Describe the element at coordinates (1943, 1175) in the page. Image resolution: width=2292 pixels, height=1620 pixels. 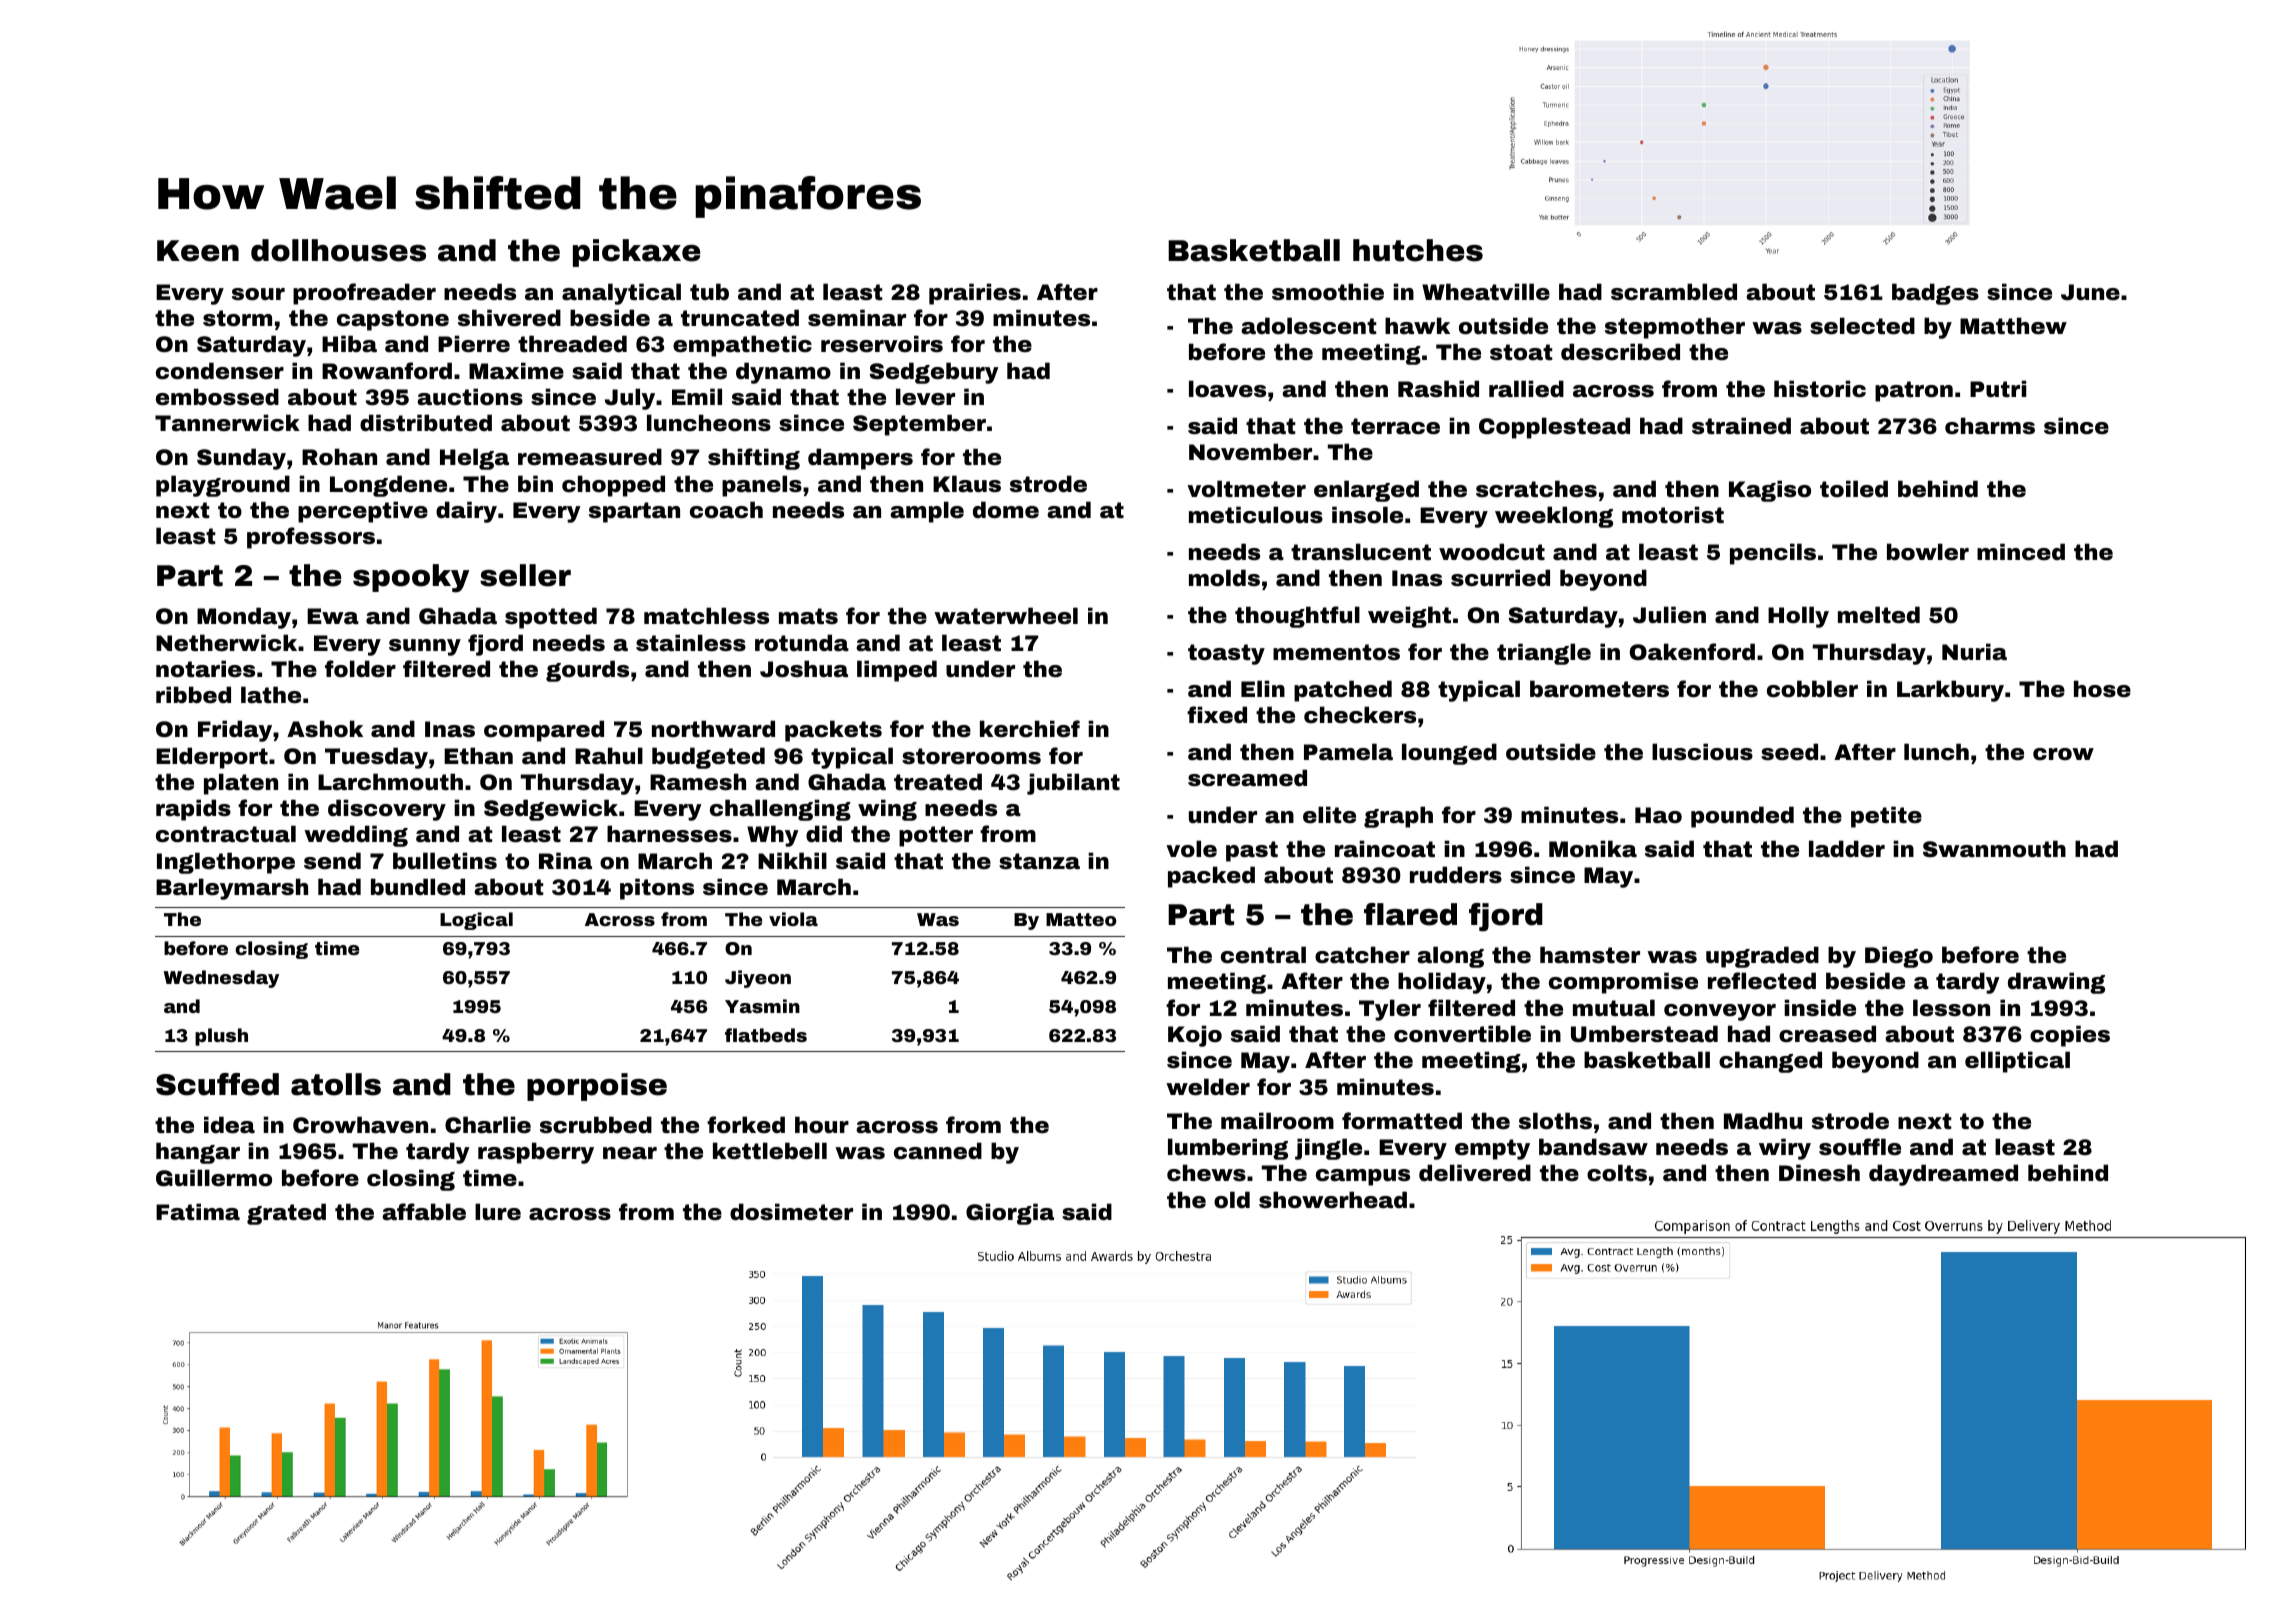
I see `daydreamed` at that location.
